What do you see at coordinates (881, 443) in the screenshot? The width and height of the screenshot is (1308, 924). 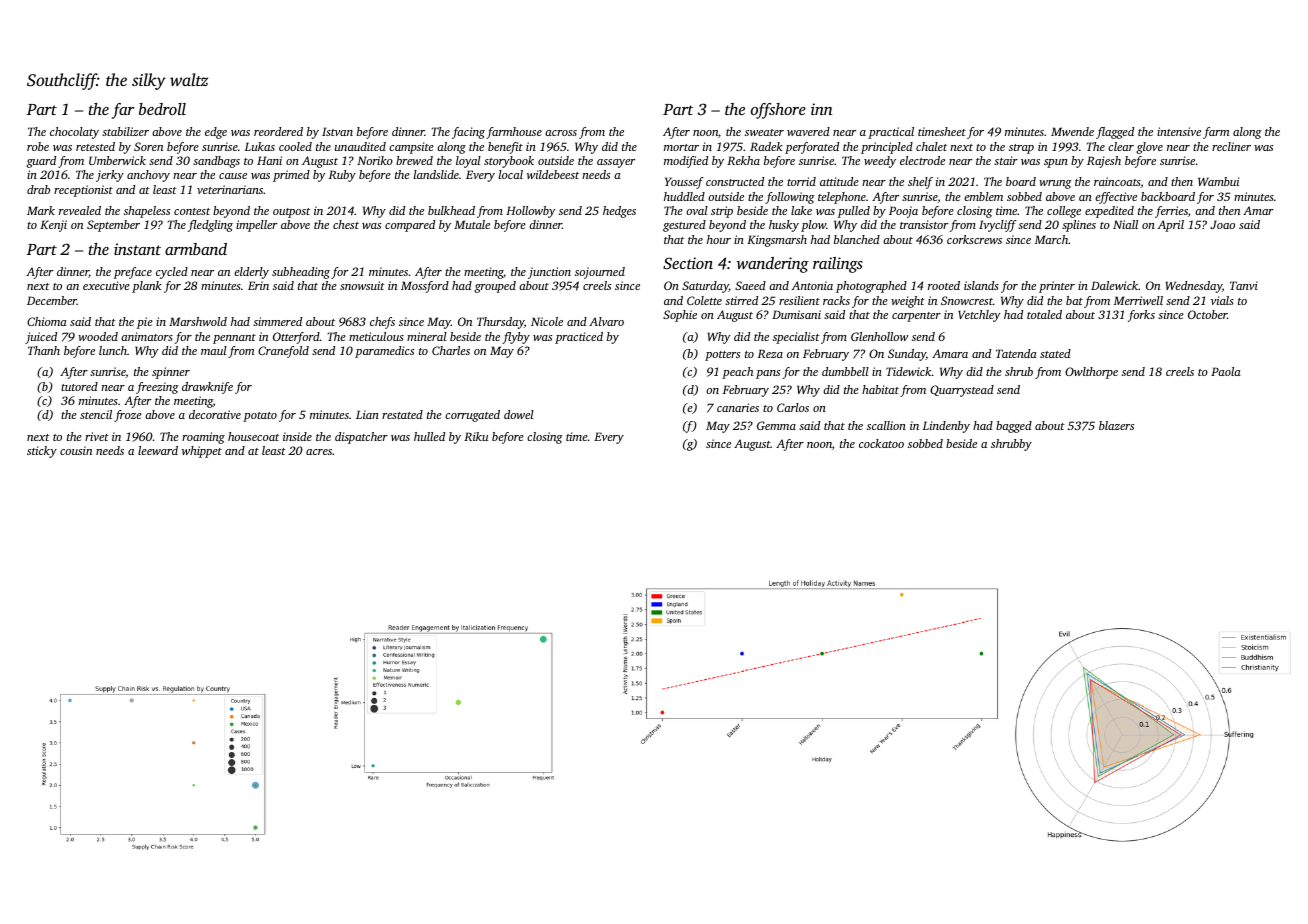 I see `cockatoo` at bounding box center [881, 443].
